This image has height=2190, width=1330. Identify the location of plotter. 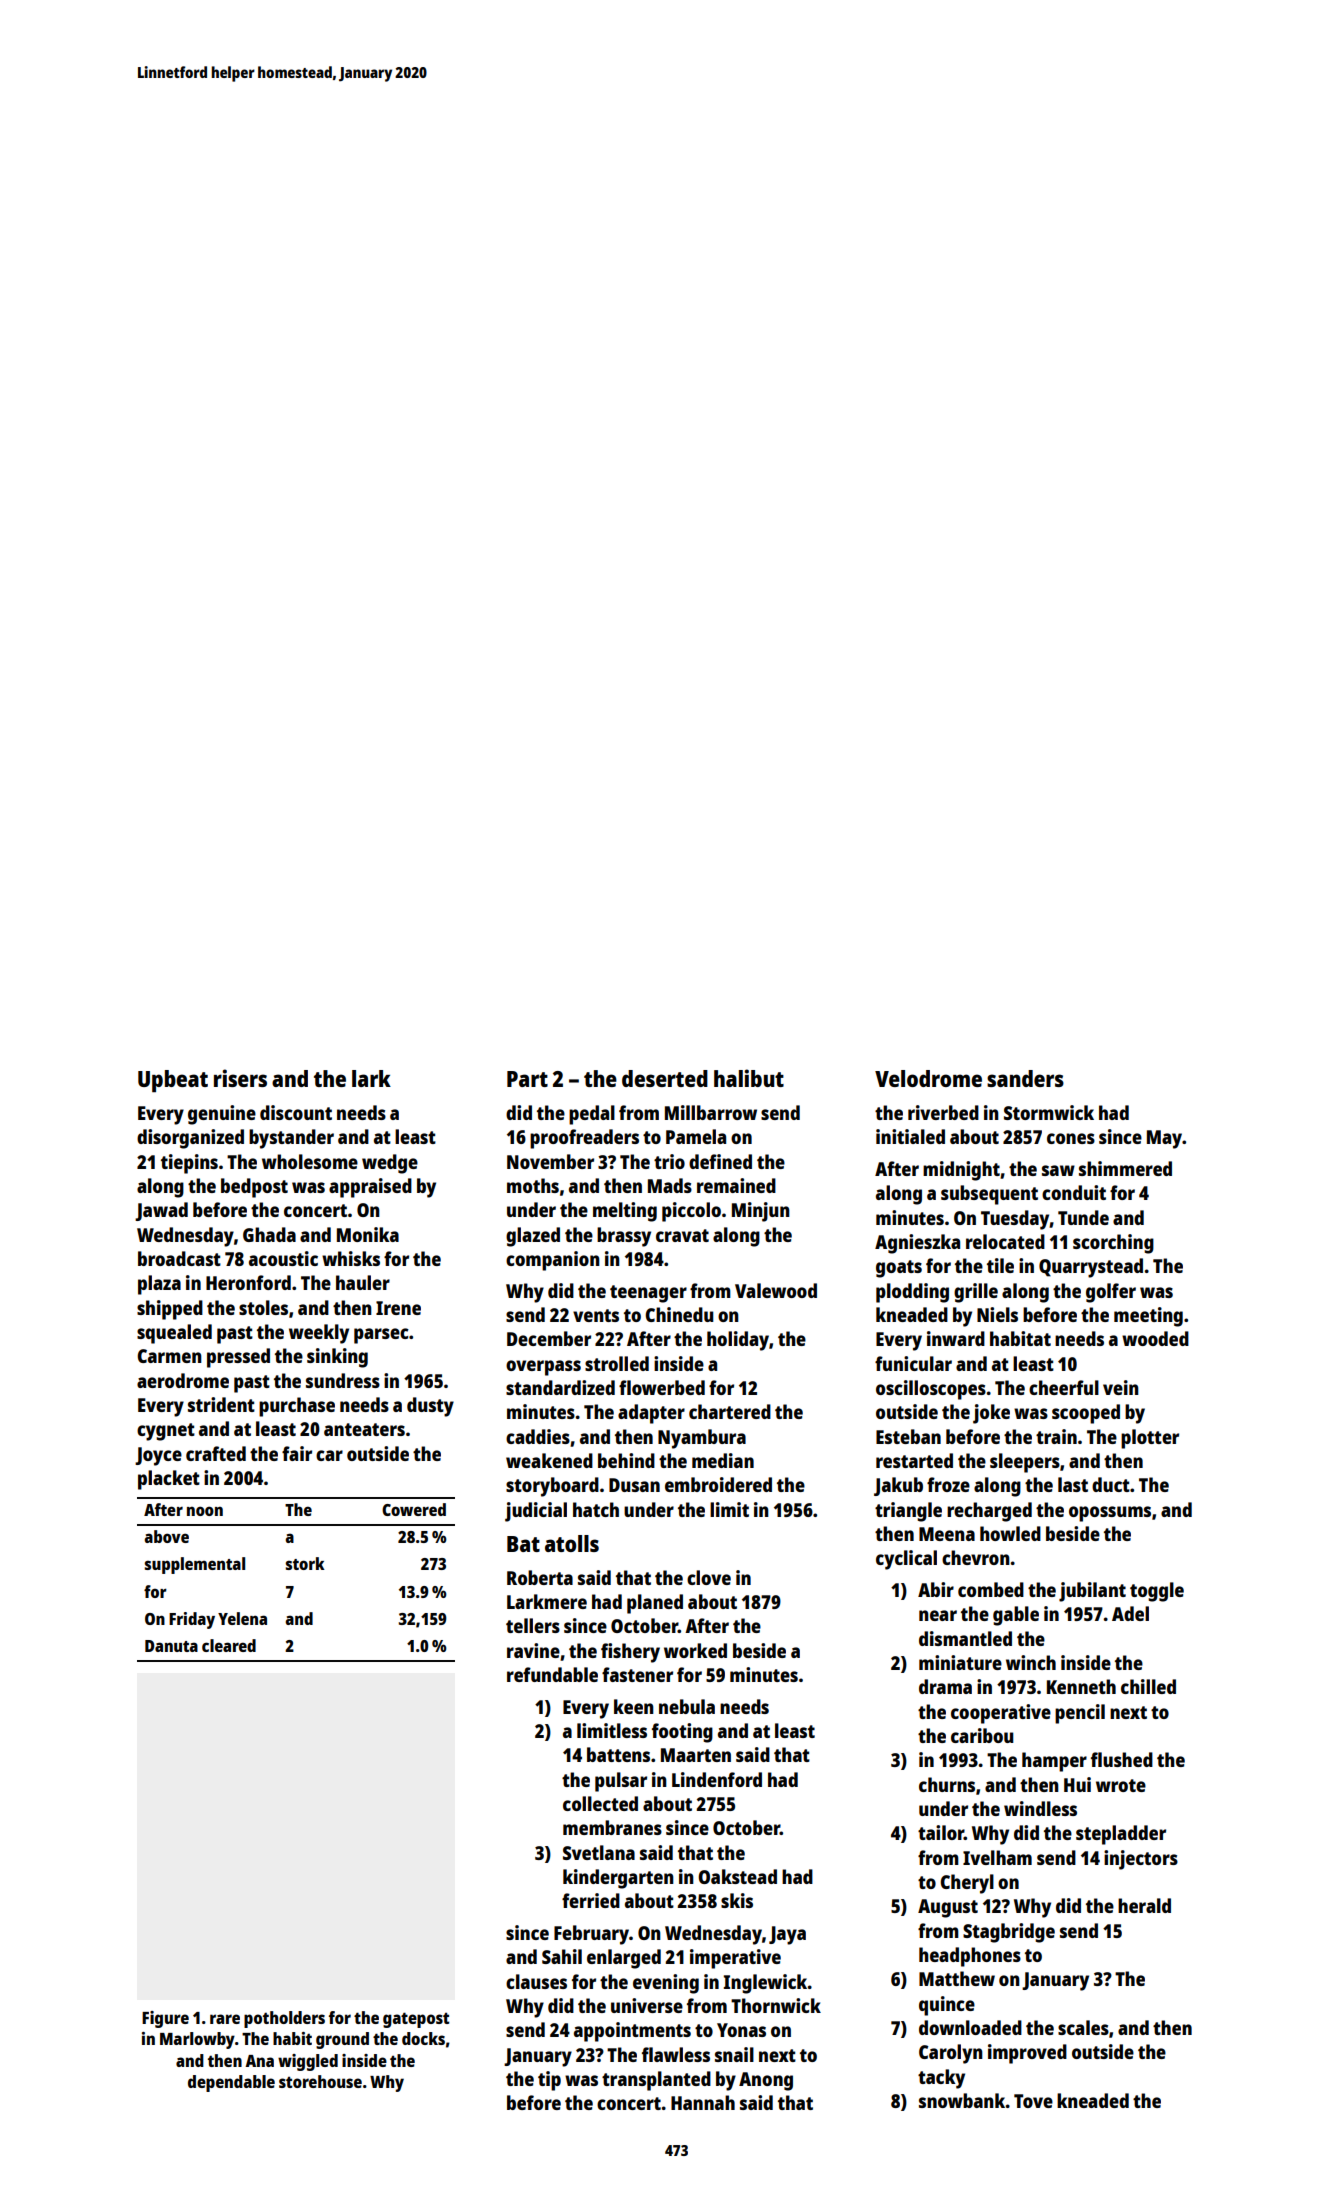
(1150, 1439).
